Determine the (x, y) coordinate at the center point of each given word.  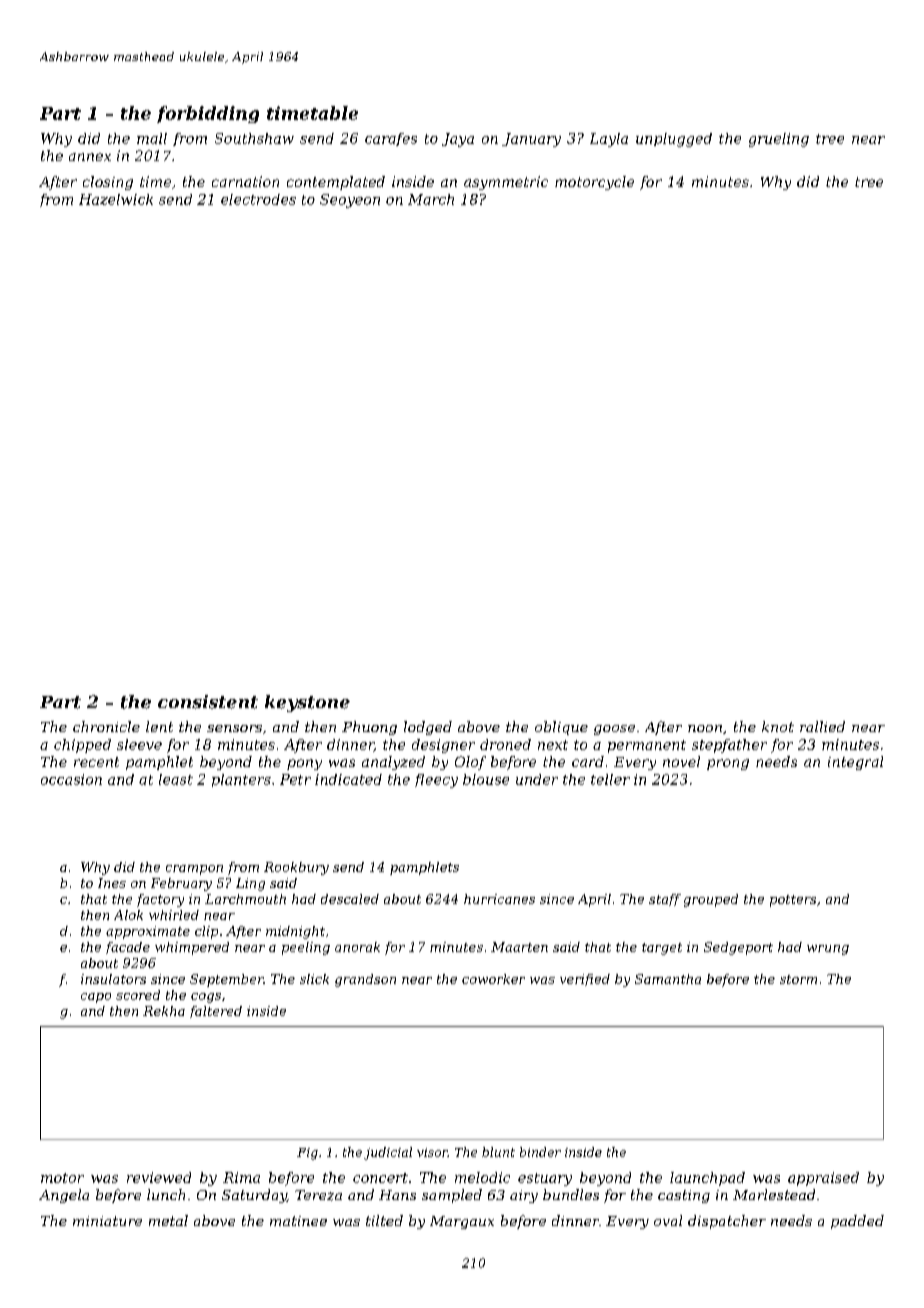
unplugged (674, 140)
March (431, 199)
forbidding (208, 114)
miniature (107, 1221)
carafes (391, 139)
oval (668, 1220)
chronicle (106, 726)
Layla (609, 140)
